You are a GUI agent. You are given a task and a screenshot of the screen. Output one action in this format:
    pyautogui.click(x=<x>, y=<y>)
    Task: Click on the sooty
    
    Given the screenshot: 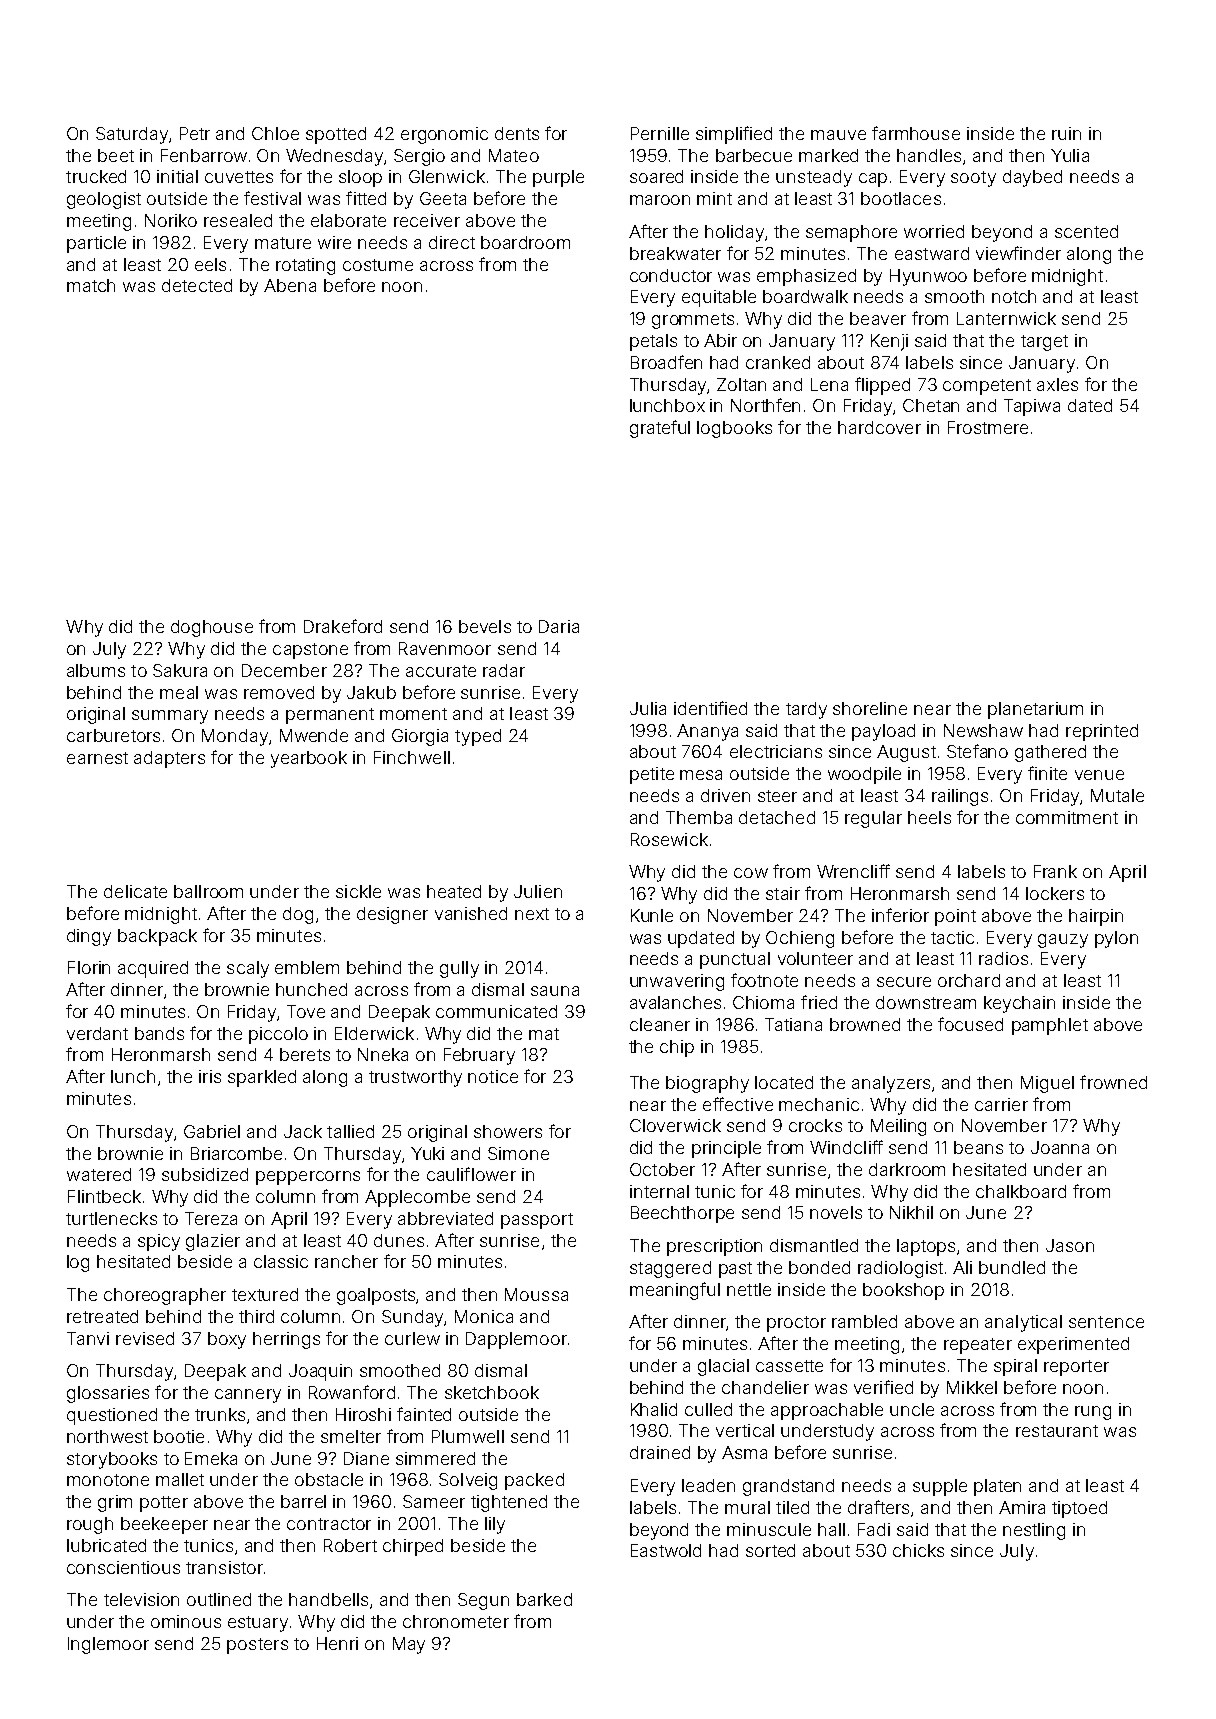 What is the action you would take?
    pyautogui.click(x=973, y=179)
